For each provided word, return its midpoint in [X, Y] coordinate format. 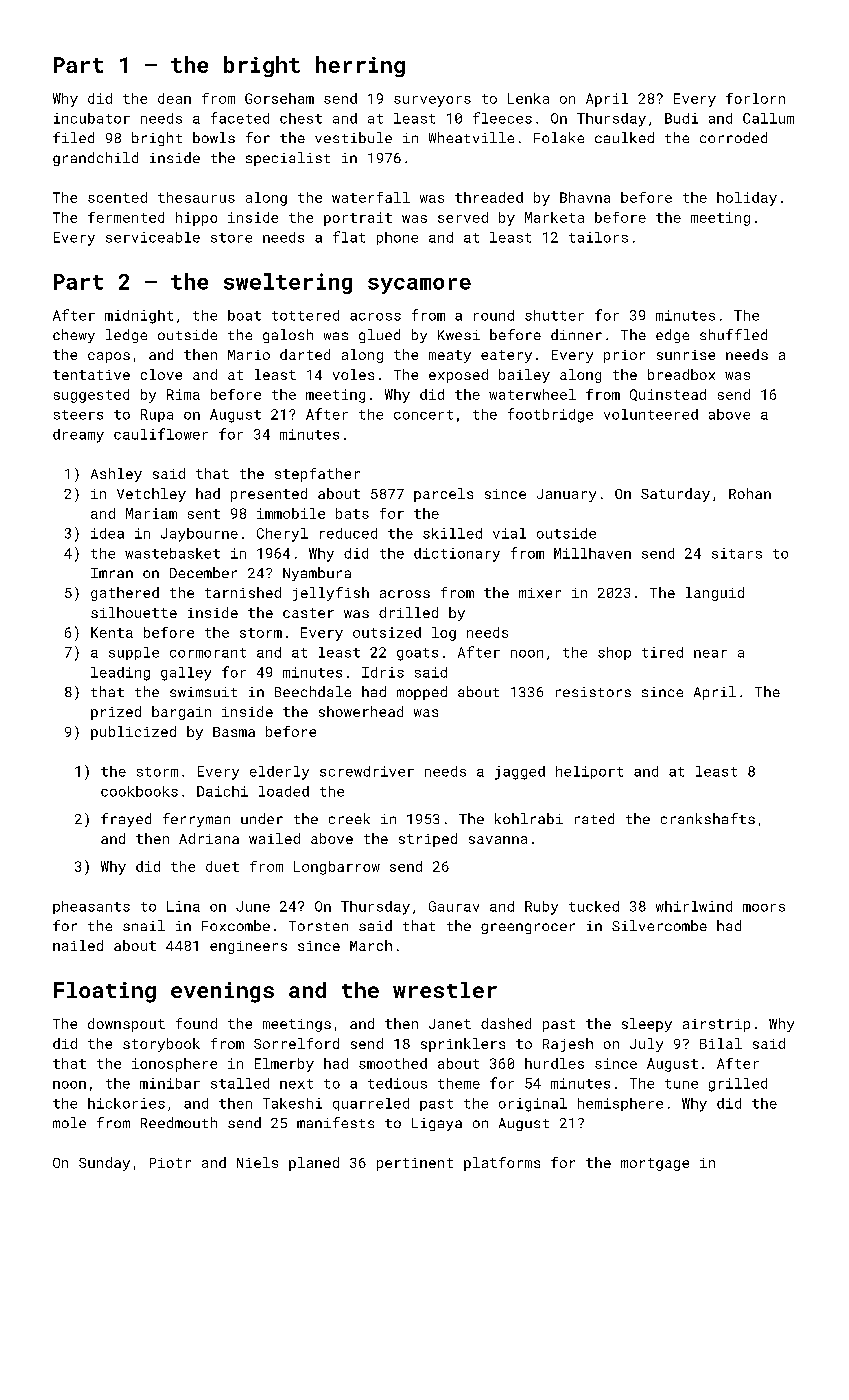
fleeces [502, 118]
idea [107, 533]
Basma [234, 732]
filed [73, 137]
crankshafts [708, 818]
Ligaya [437, 1124]
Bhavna [585, 197]
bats [352, 513]
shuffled [733, 334]
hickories [126, 1103]
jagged [520, 773]
